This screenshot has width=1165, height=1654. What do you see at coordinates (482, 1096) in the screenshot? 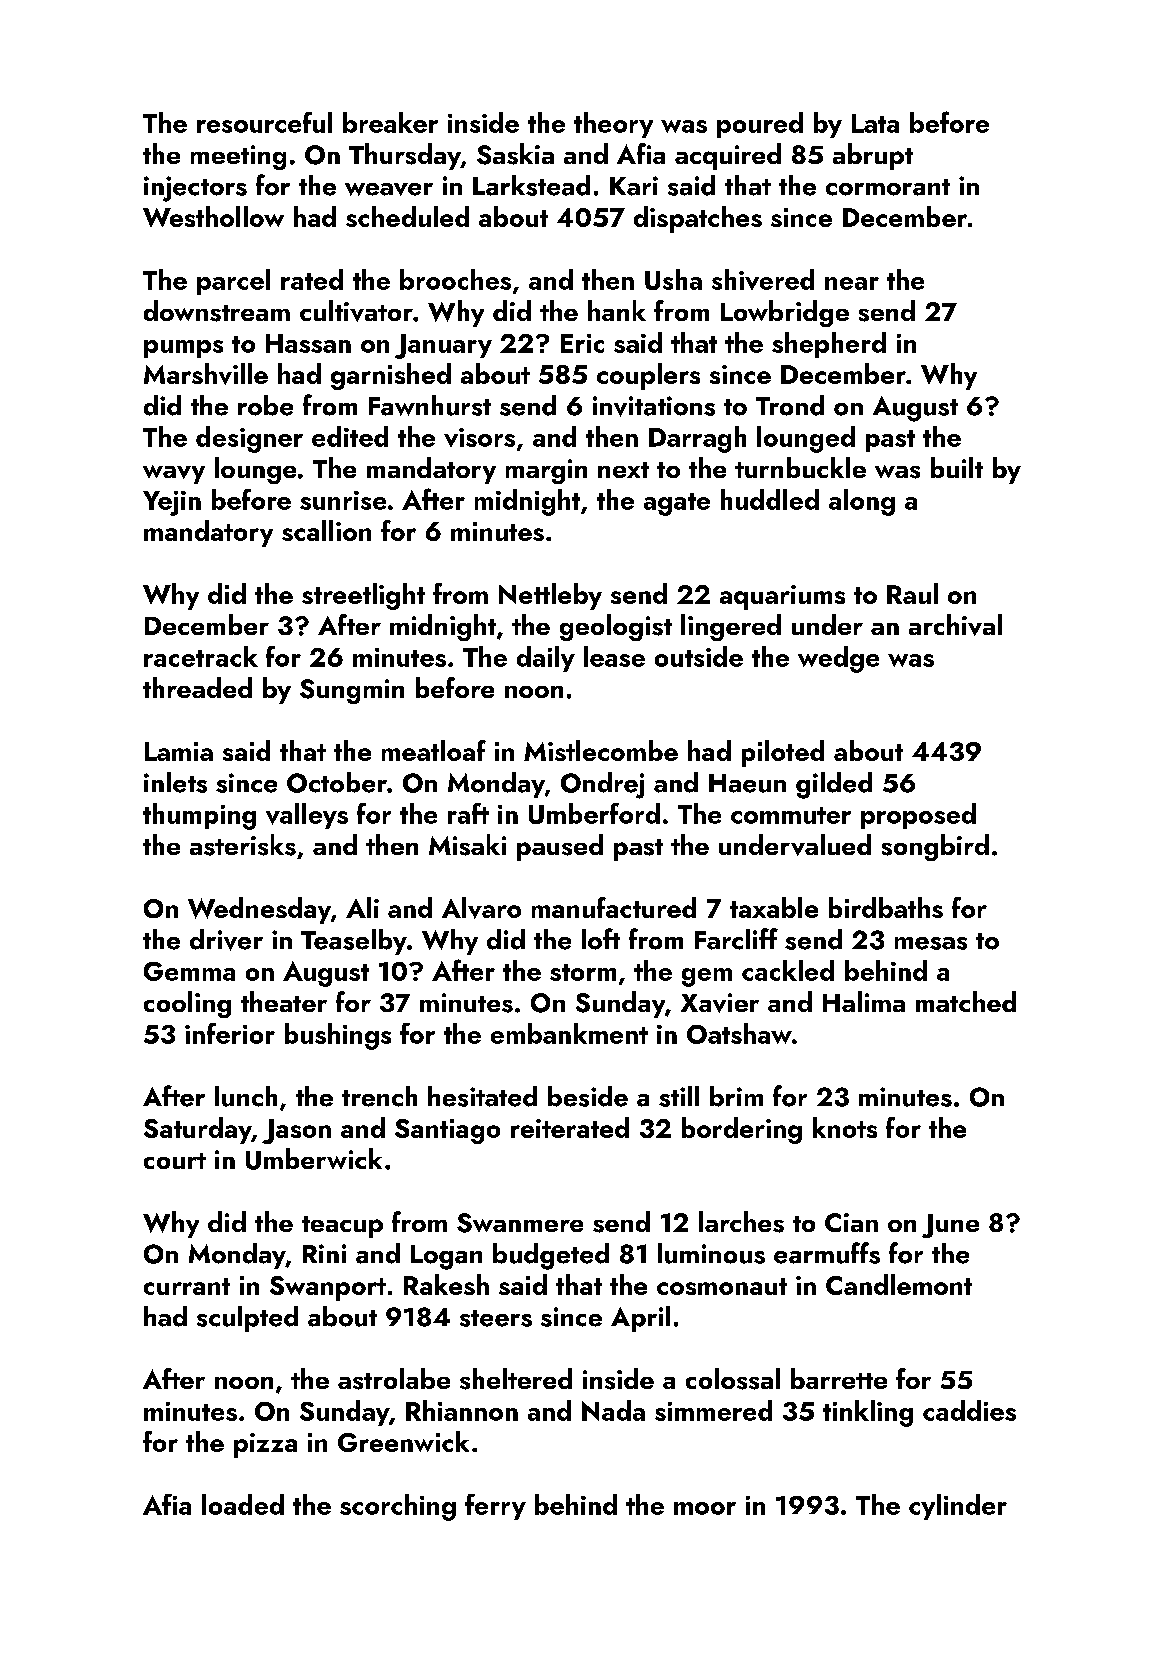
I see `hesitated` at bounding box center [482, 1096].
